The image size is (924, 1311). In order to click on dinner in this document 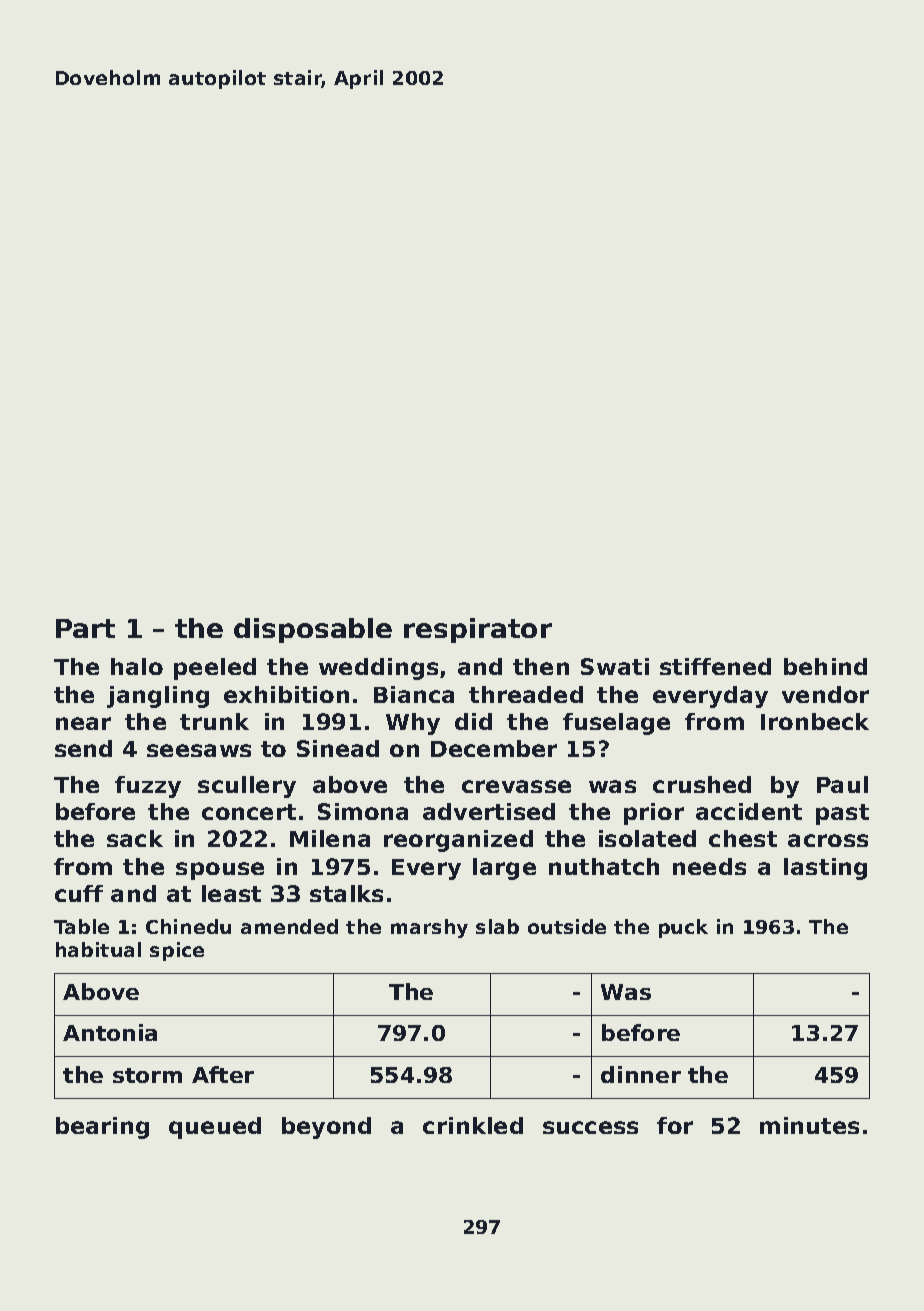, I will do `click(641, 1074)`.
